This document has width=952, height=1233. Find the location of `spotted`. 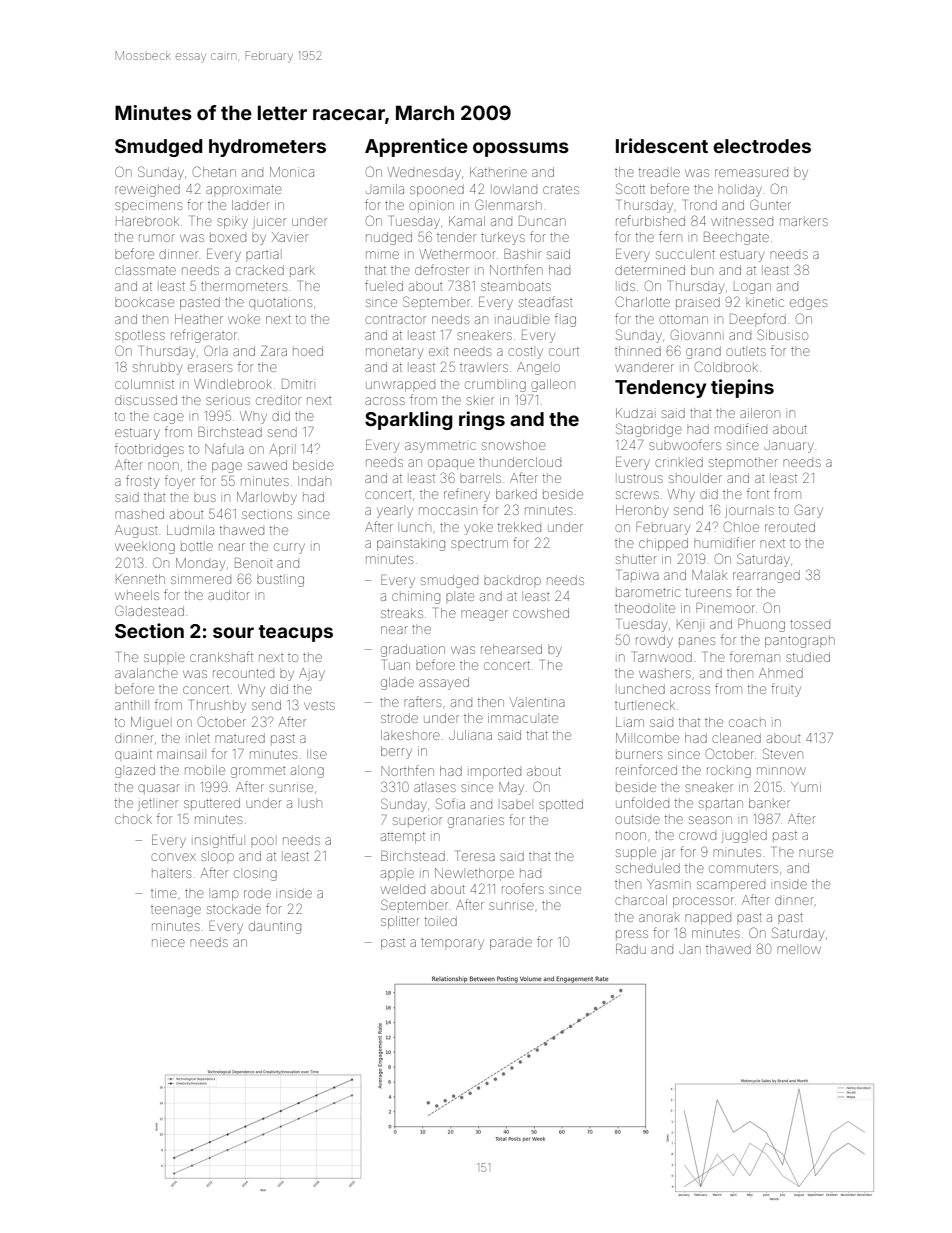

spotted is located at coordinates (561, 805).
